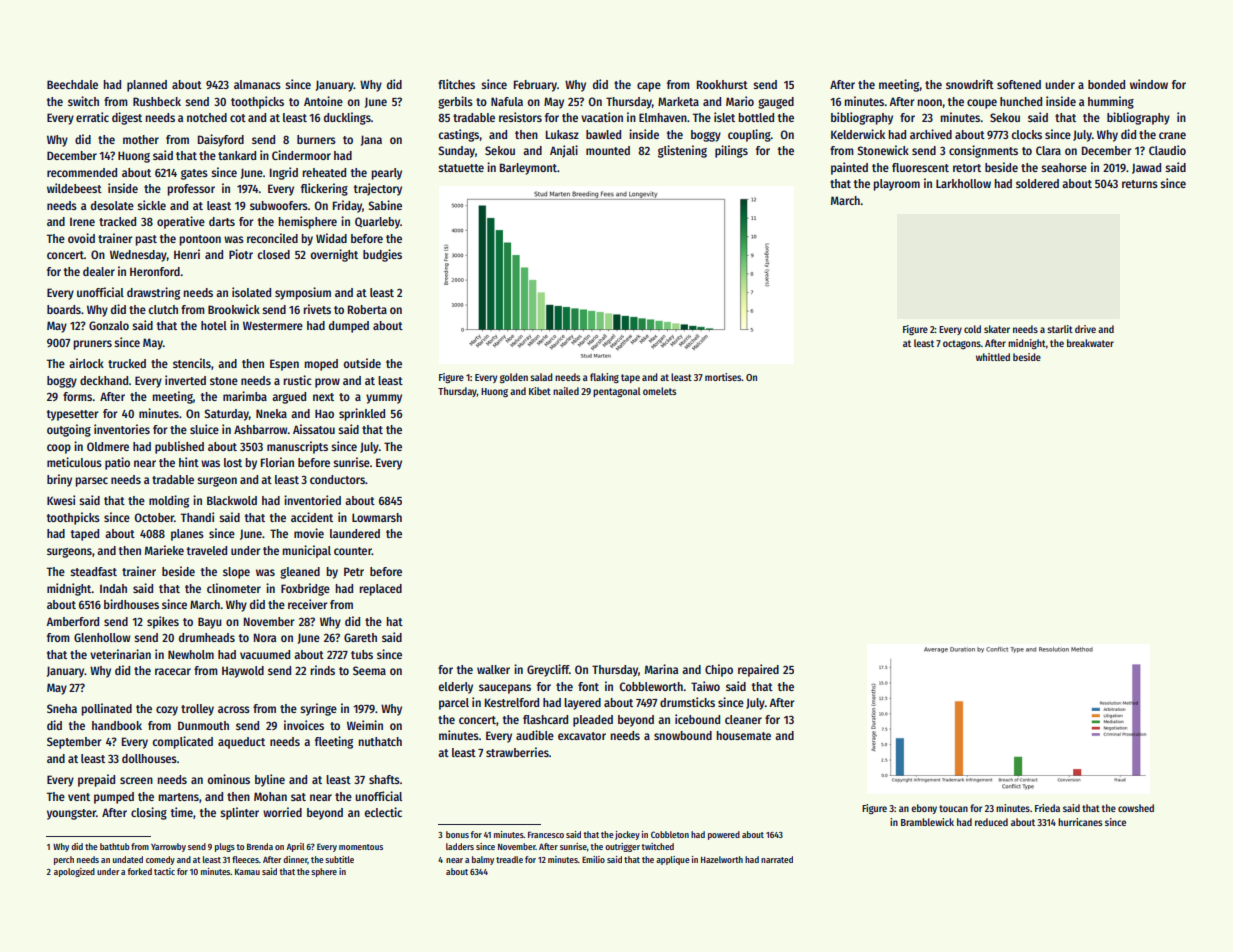 The image size is (1233, 952). Describe the element at coordinates (140, 871) in the screenshot. I see `forked` at that location.
